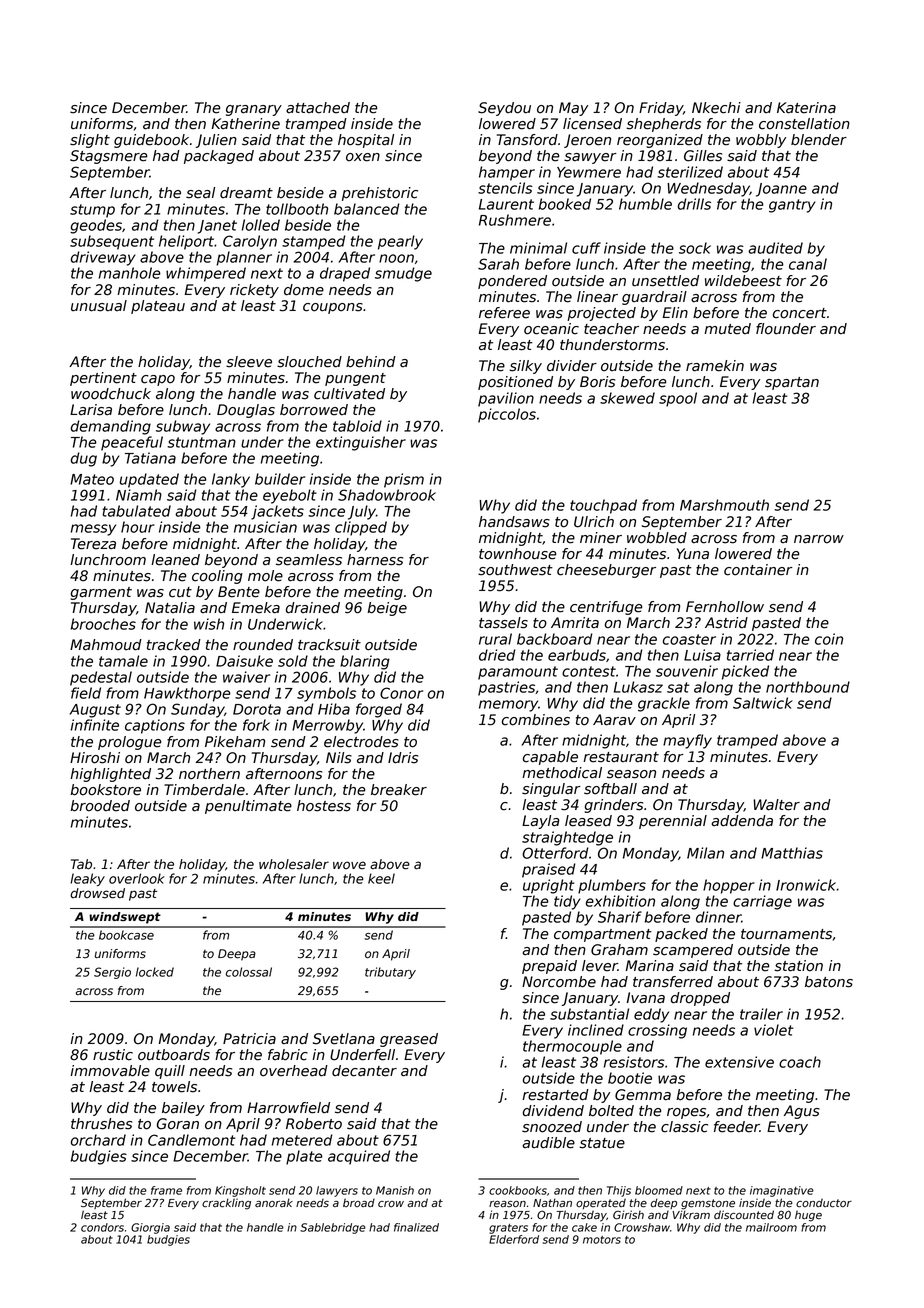  What do you see at coordinates (90, 141) in the screenshot?
I see `slight` at bounding box center [90, 141].
